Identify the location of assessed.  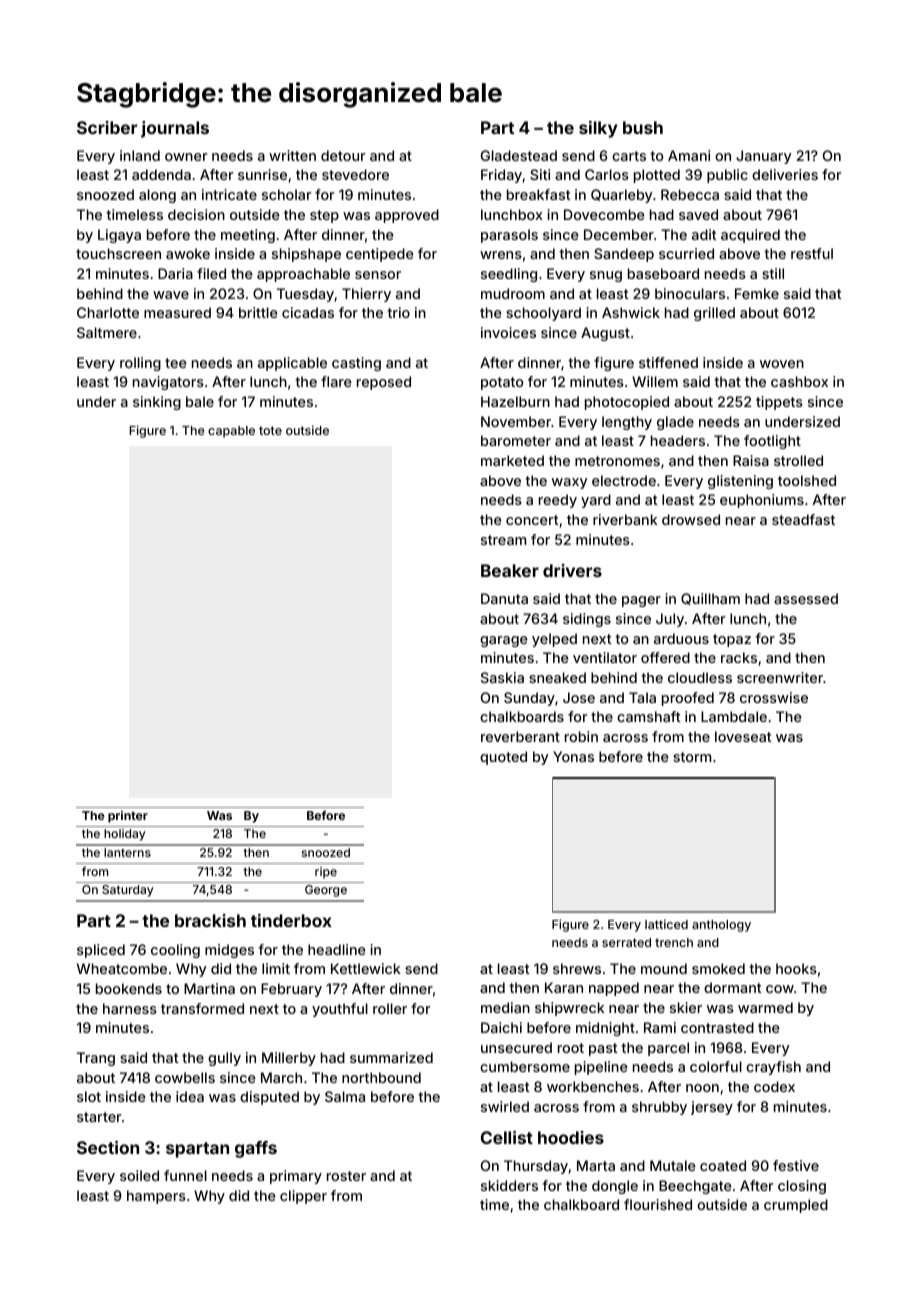
(806, 598).
